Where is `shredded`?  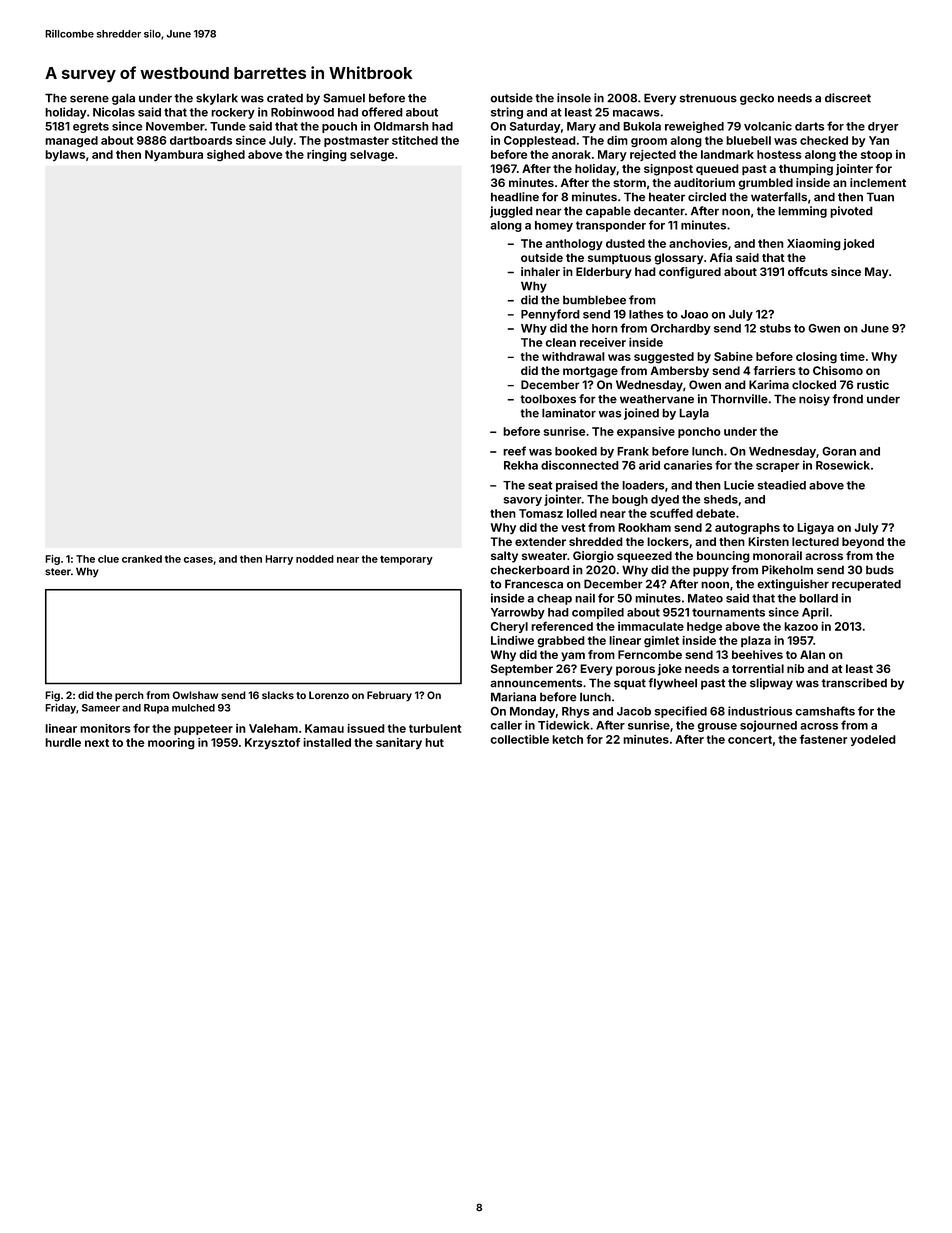
shredded is located at coordinates (596, 541).
